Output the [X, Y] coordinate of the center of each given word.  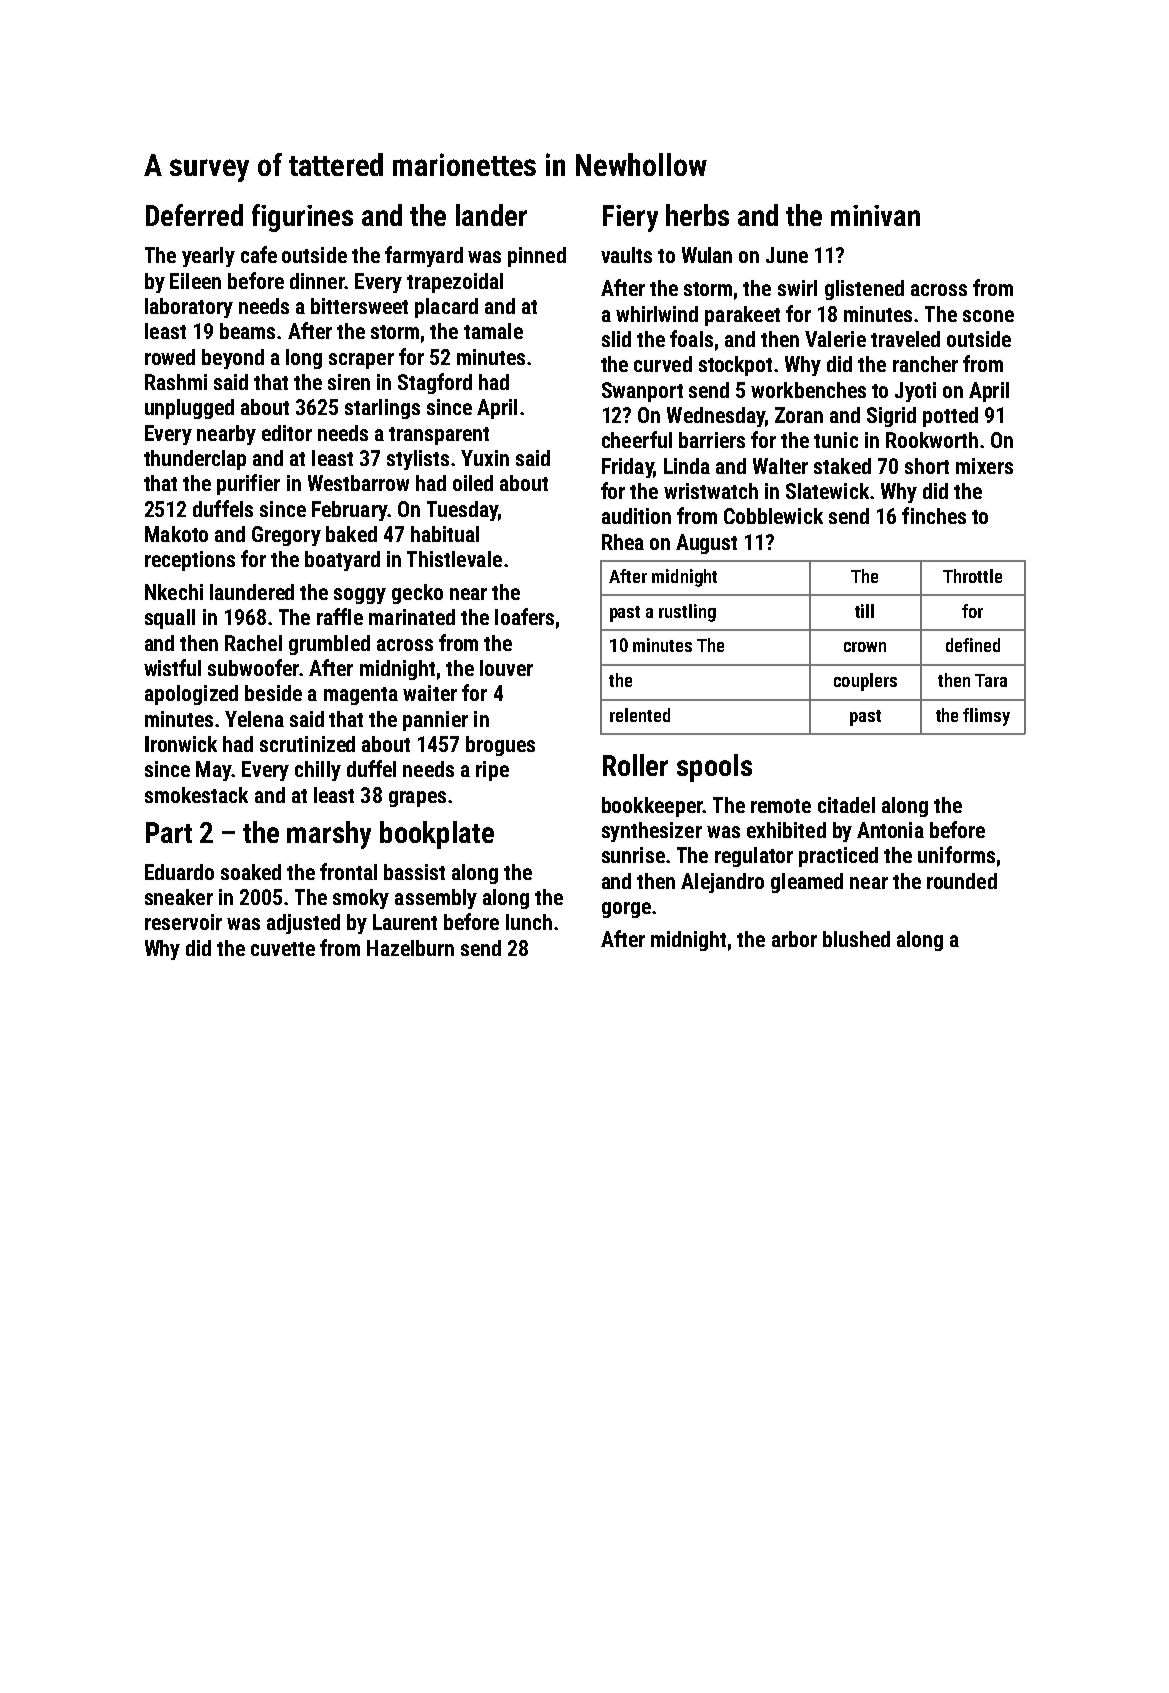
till [864, 611]
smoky [361, 899]
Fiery [630, 218]
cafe [259, 254]
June [787, 255]
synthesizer [652, 832]
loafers [524, 616]
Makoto [176, 534]
